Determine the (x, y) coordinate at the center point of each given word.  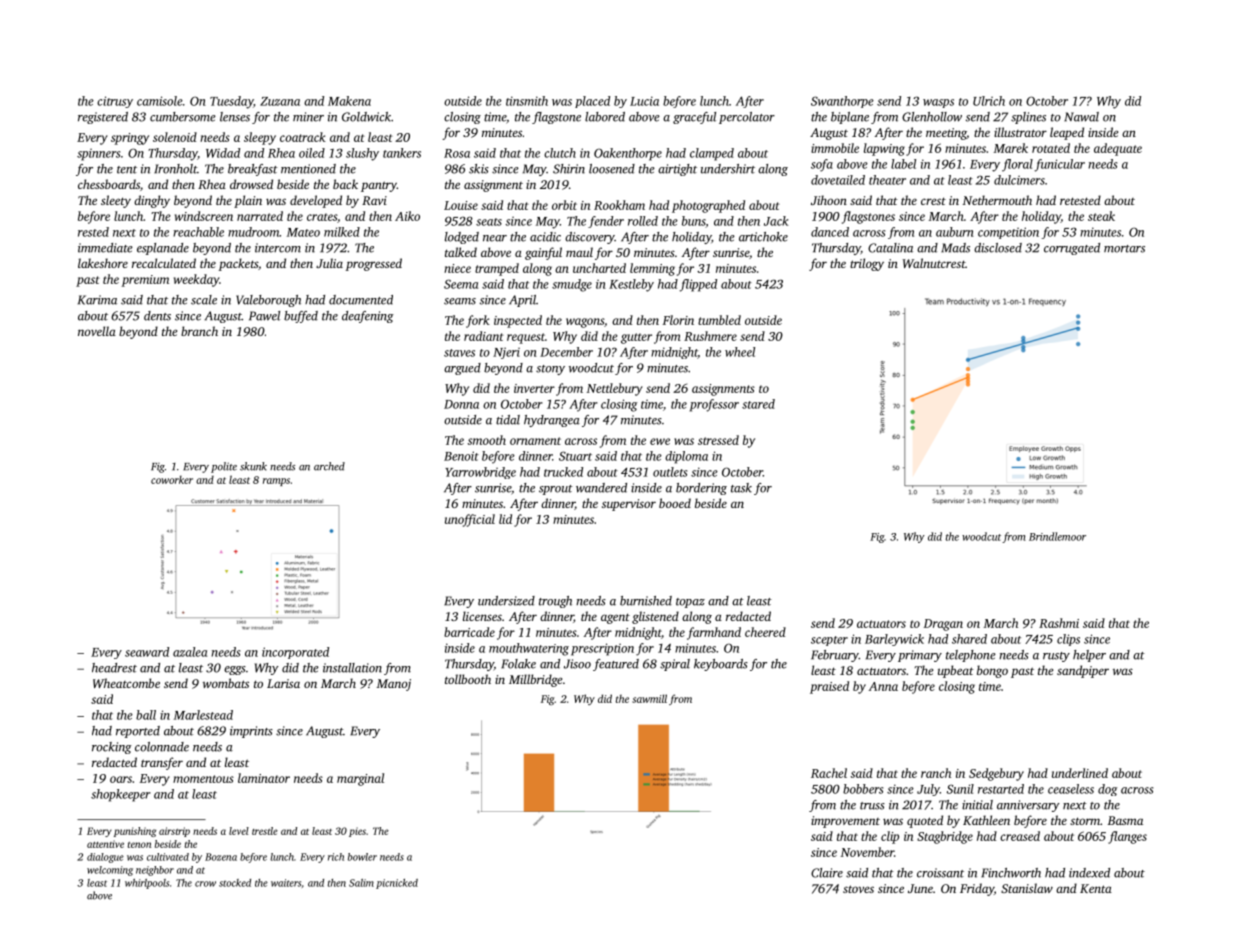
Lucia (644, 101)
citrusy (115, 102)
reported (138, 732)
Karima (97, 300)
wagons (585, 323)
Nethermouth (997, 200)
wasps (938, 103)
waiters (286, 883)
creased (1020, 836)
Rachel (829, 773)
